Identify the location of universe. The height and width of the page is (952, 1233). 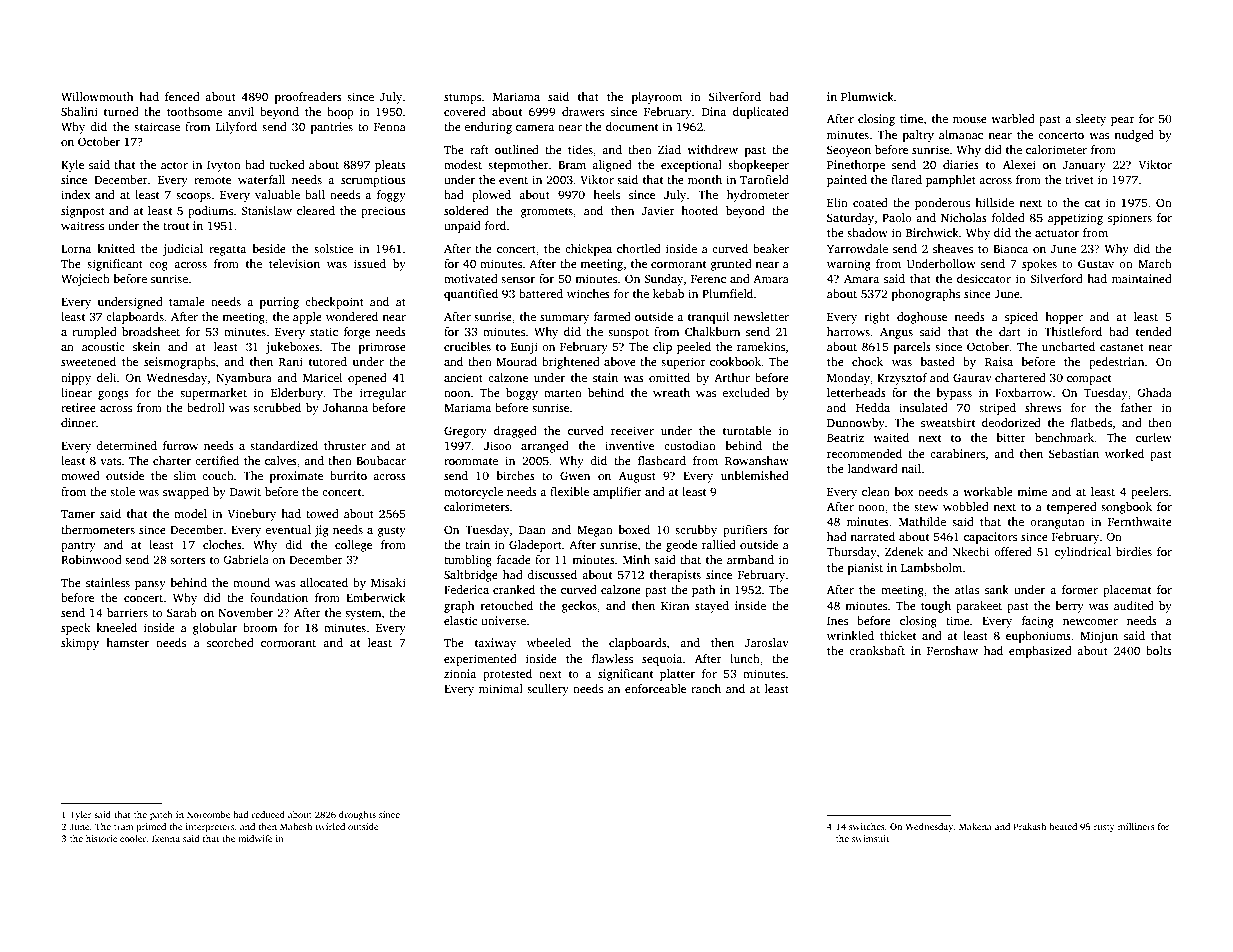
(503, 620).
